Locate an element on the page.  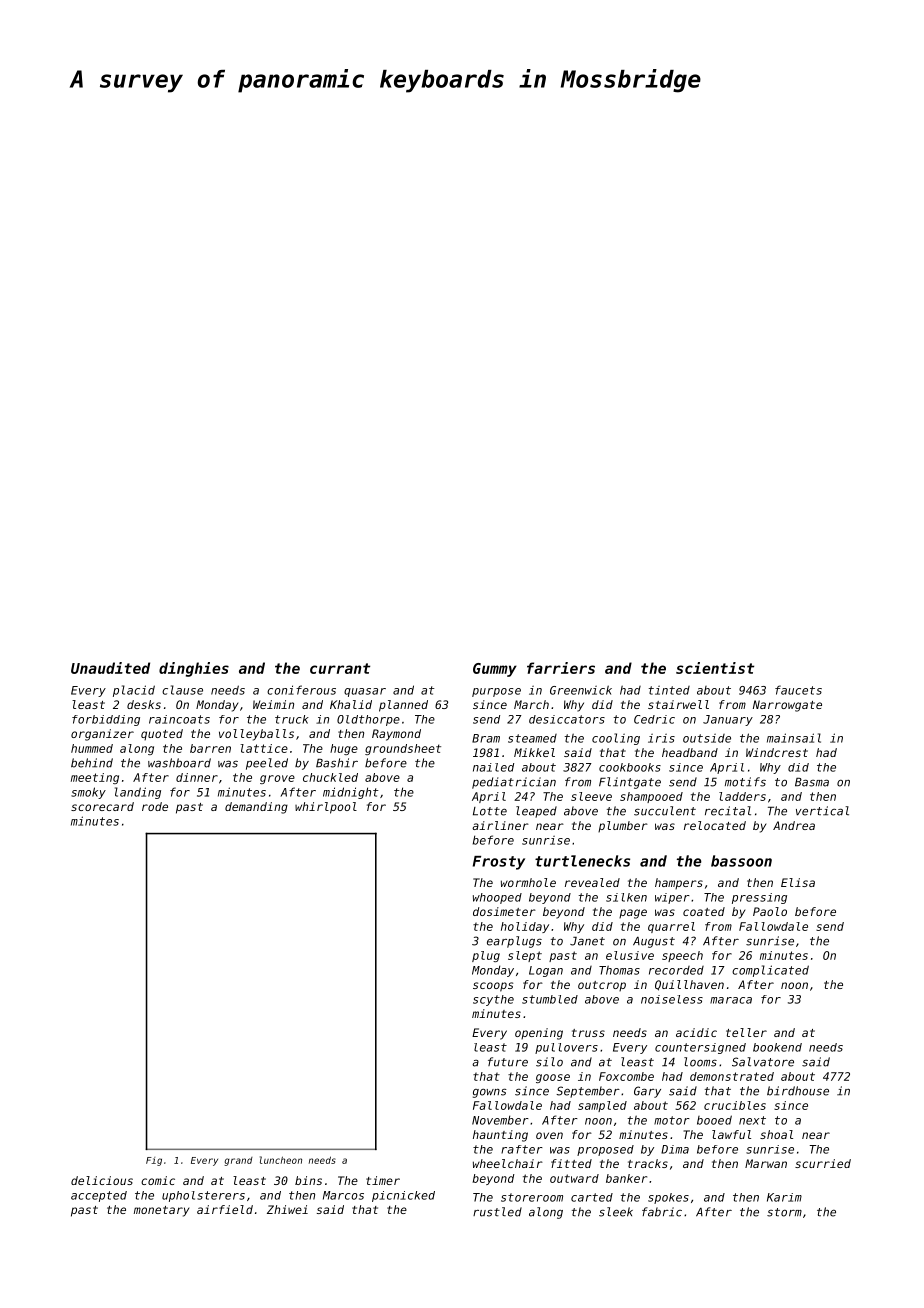
rode is located at coordinates (155, 806).
